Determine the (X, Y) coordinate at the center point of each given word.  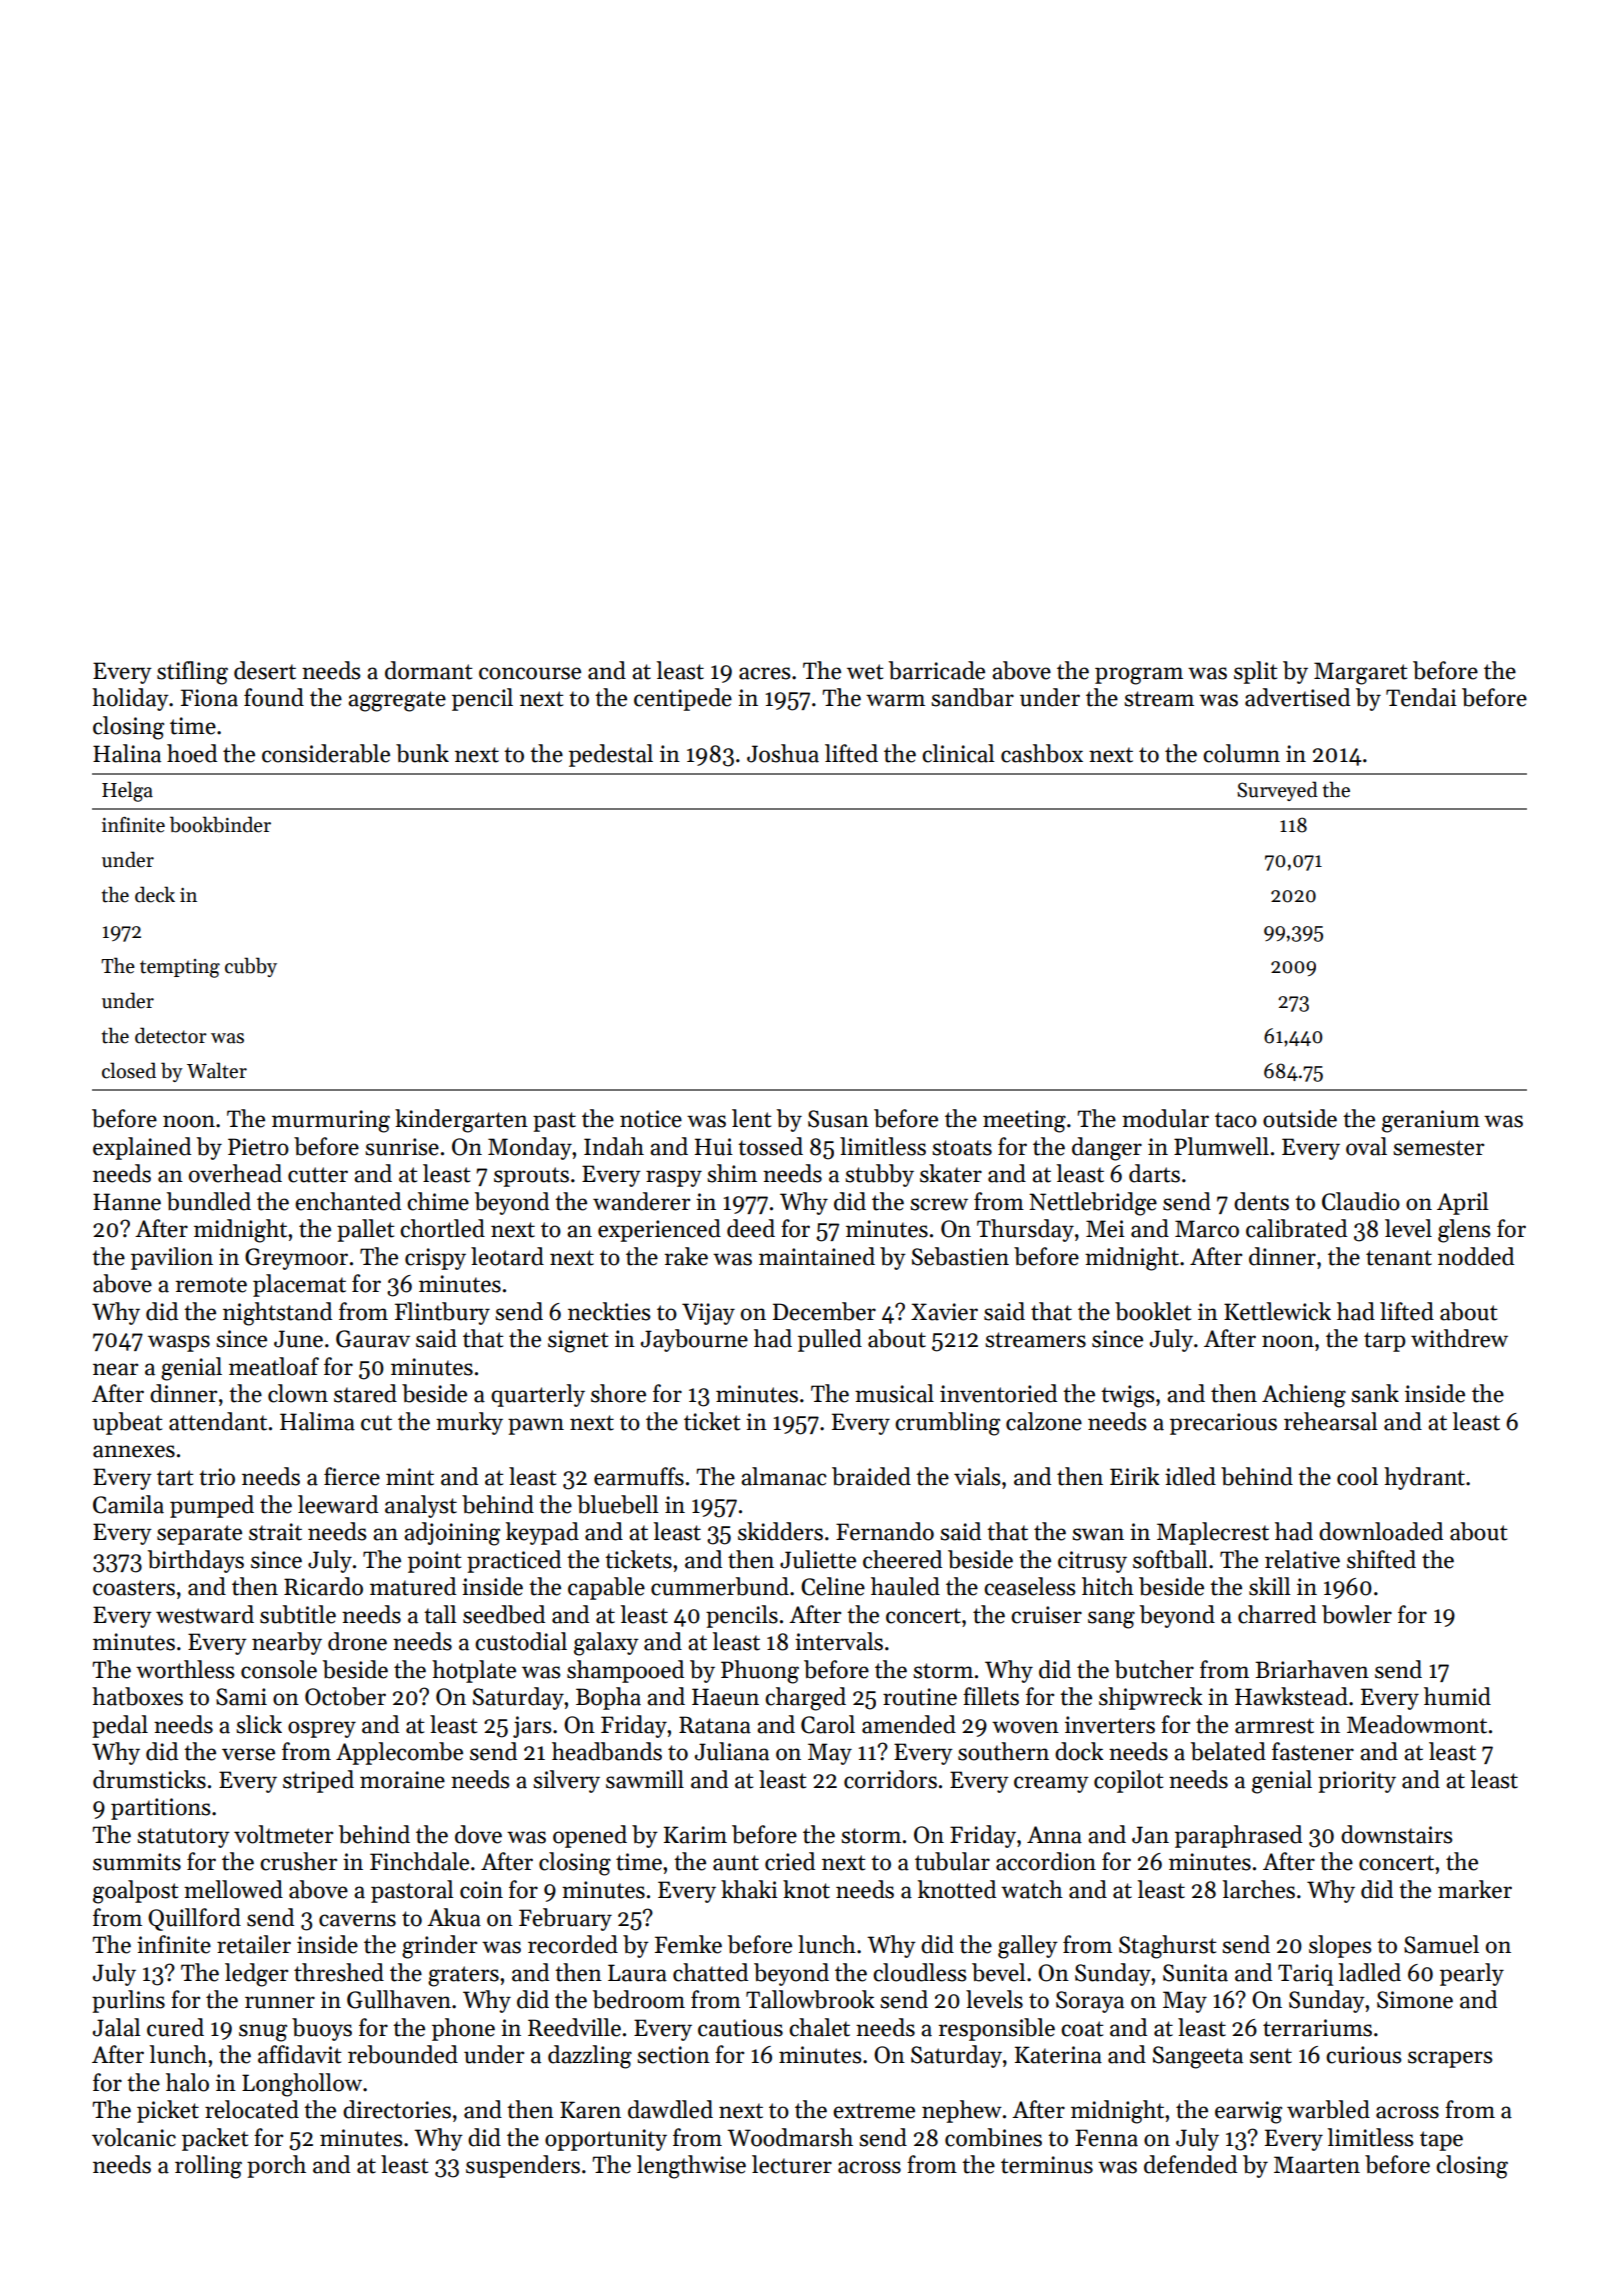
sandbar (972, 697)
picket (168, 2111)
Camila (128, 1504)
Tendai (1421, 697)
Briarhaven (1312, 1669)
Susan (838, 1119)
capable (606, 1588)
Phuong (760, 1672)
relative (1302, 1559)
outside (1300, 1118)
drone (357, 1641)
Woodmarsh (790, 2137)
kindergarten (461, 1121)
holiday (130, 699)
